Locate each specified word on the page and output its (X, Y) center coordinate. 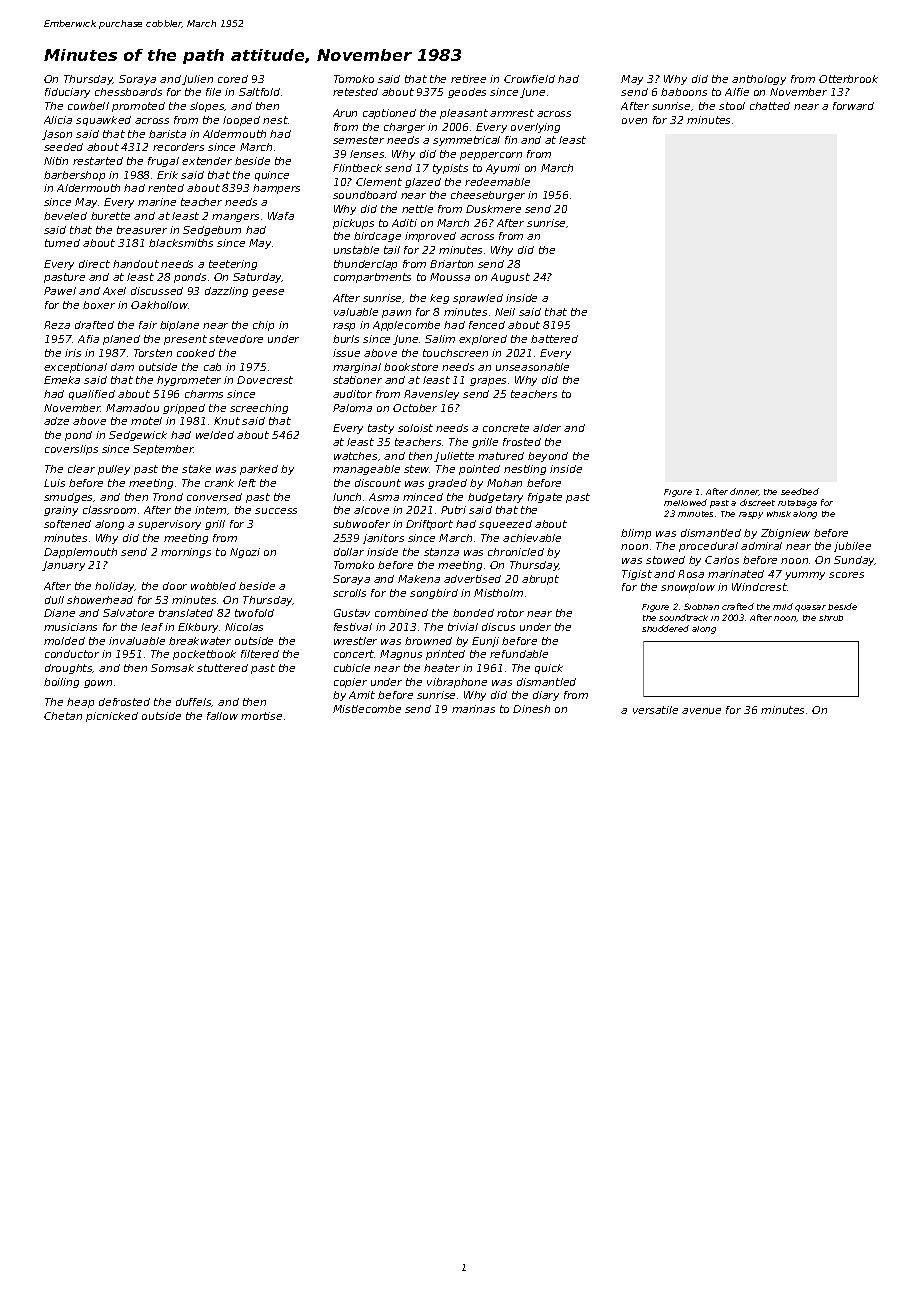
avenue (701, 711)
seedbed (800, 491)
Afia (88, 339)
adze (56, 421)
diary (546, 696)
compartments (372, 278)
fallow (222, 716)
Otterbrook (848, 79)
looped (241, 121)
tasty (381, 429)
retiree (468, 79)
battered (554, 339)
